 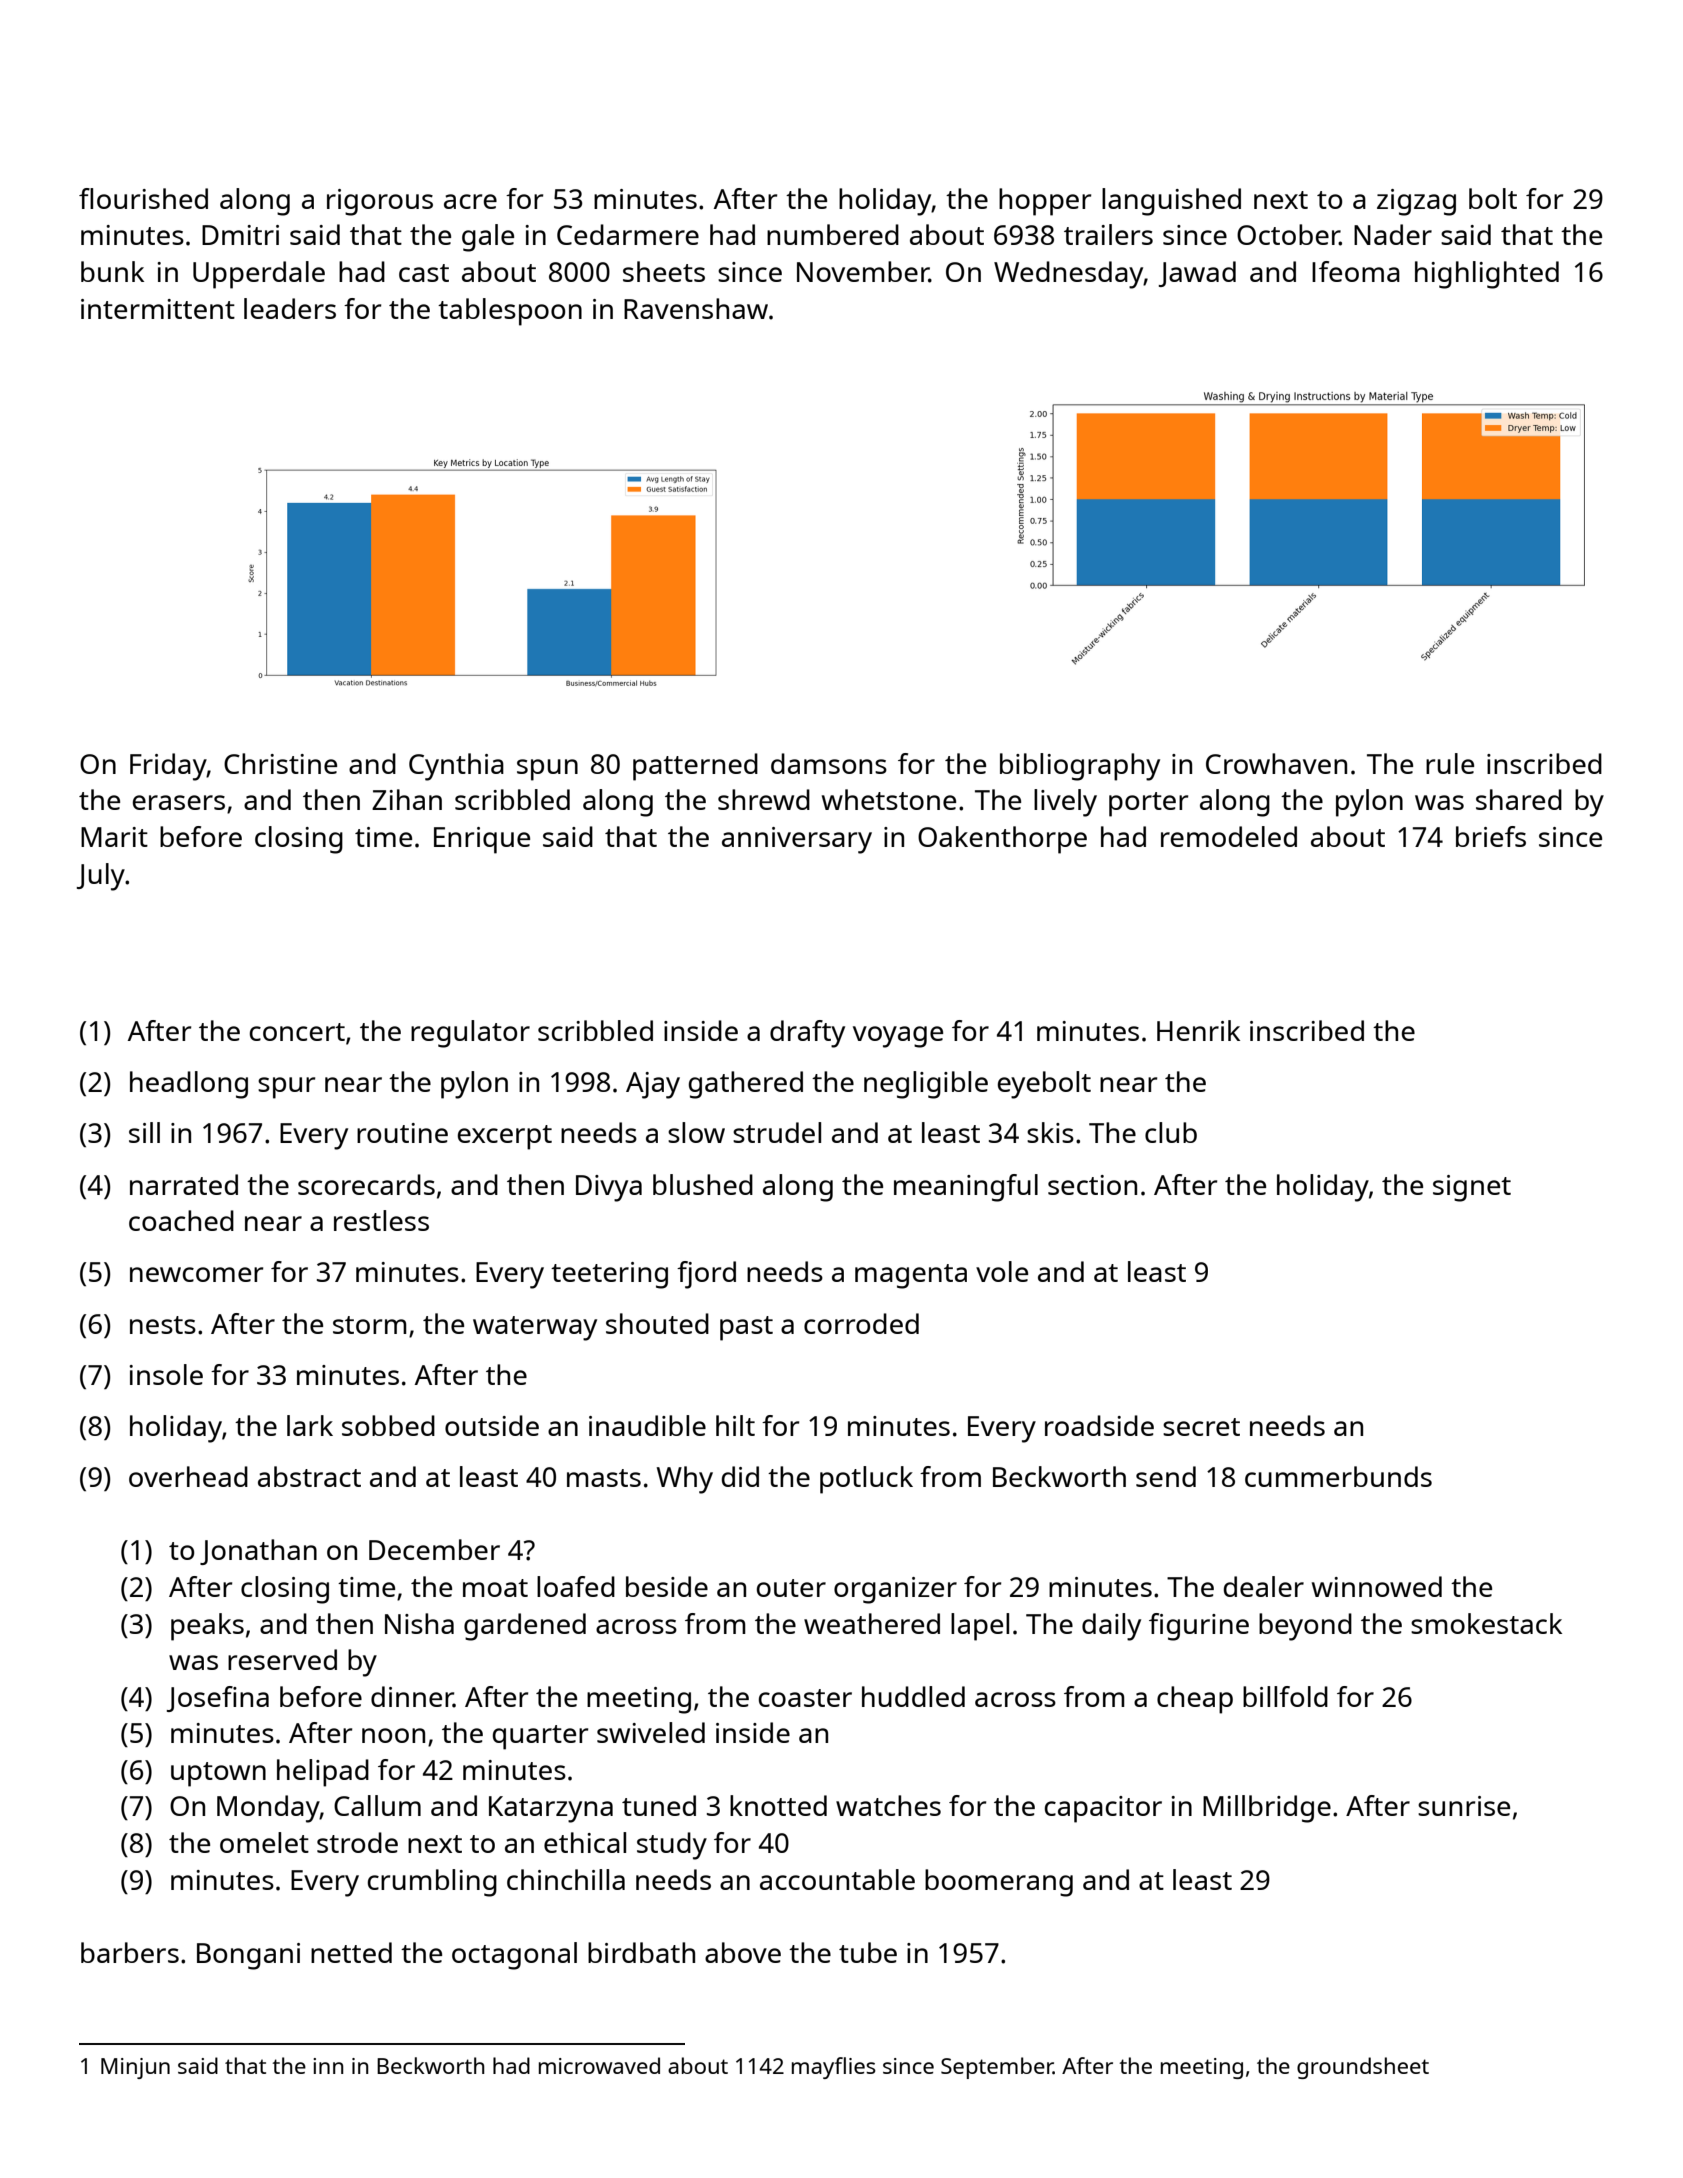 What do you see at coordinates (181, 1220) in the document?
I see `coached` at bounding box center [181, 1220].
